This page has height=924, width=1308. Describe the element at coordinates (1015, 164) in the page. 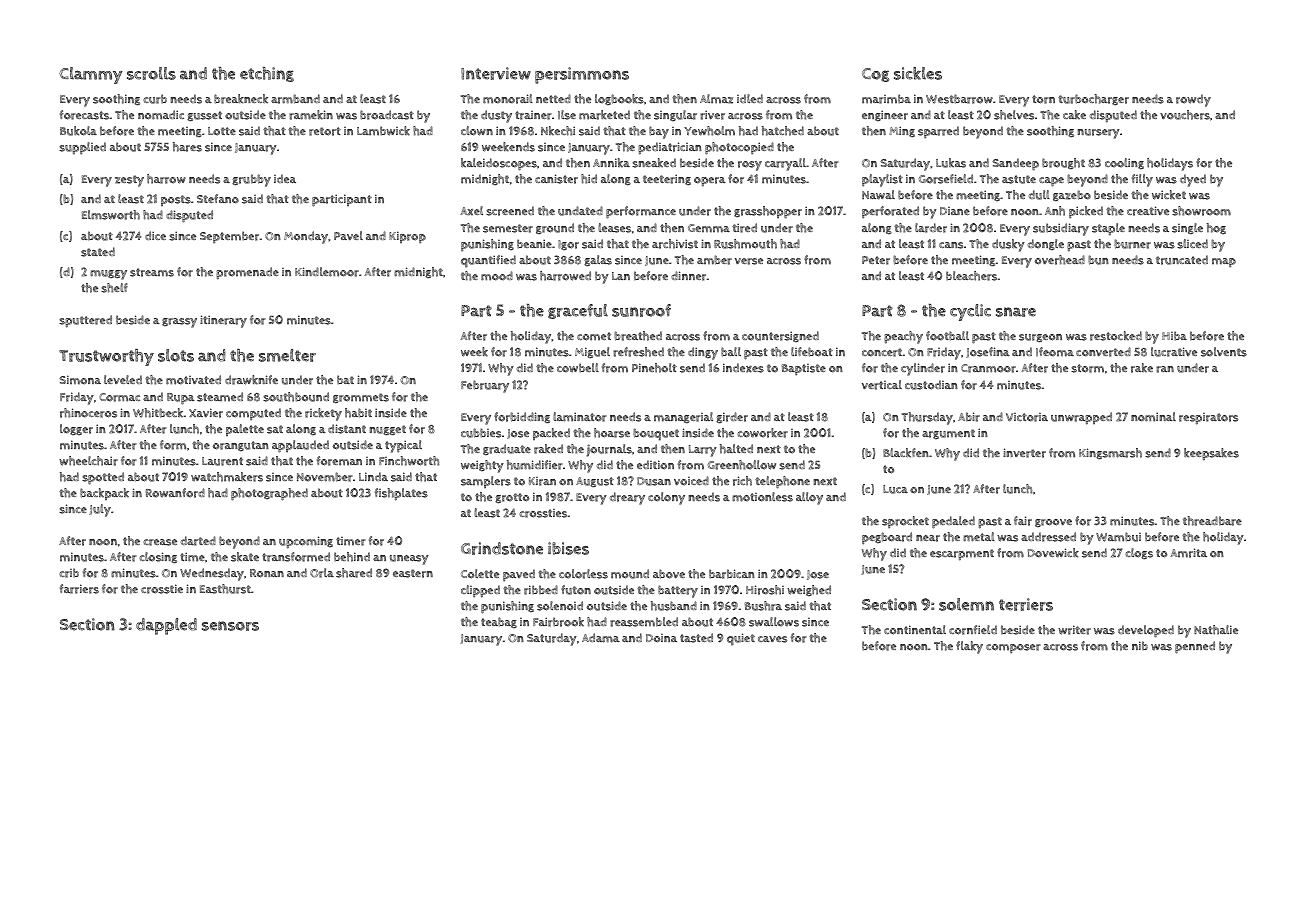

I see `Sandeep` at that location.
